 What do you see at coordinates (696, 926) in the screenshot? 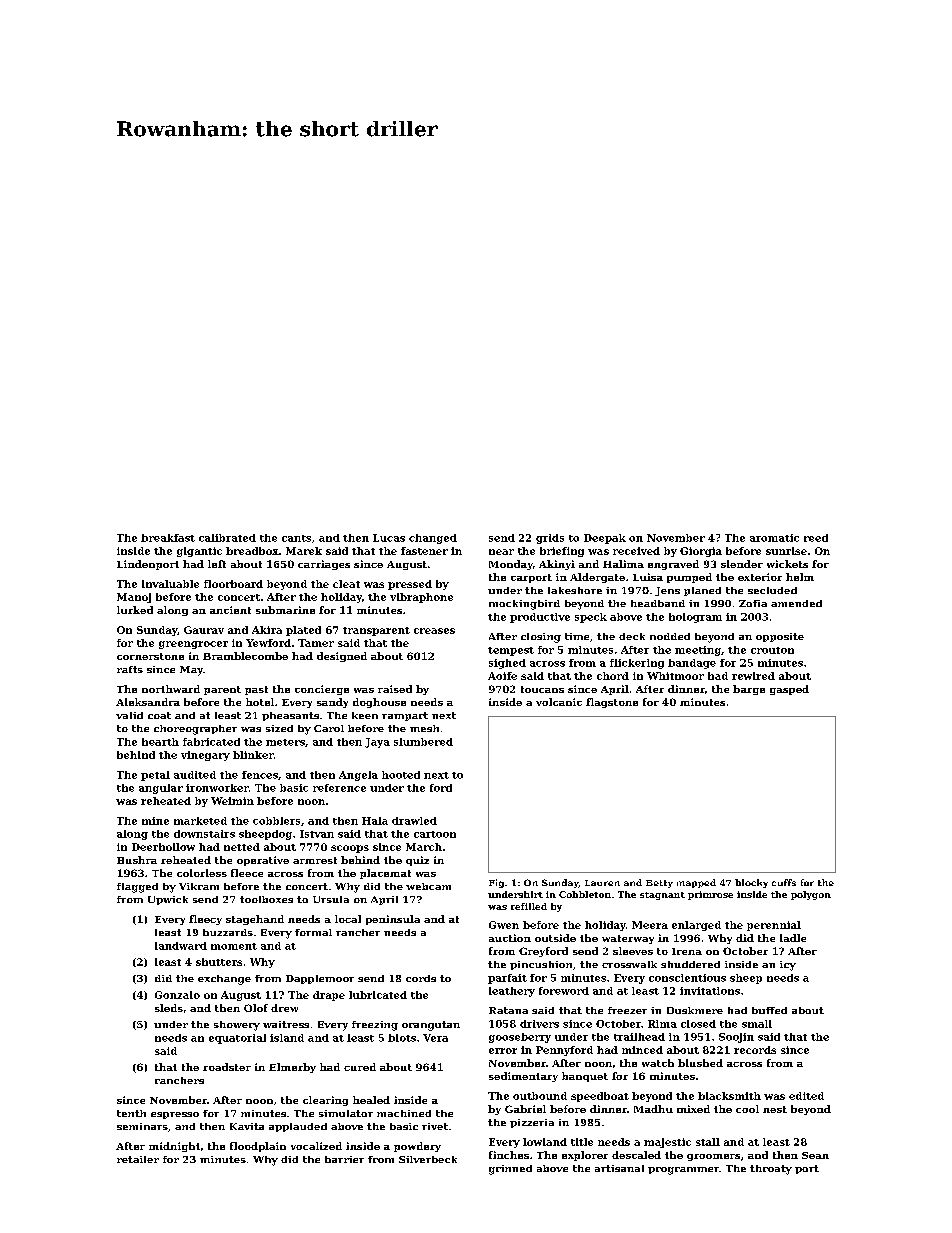
I see `enlarged` at bounding box center [696, 926].
